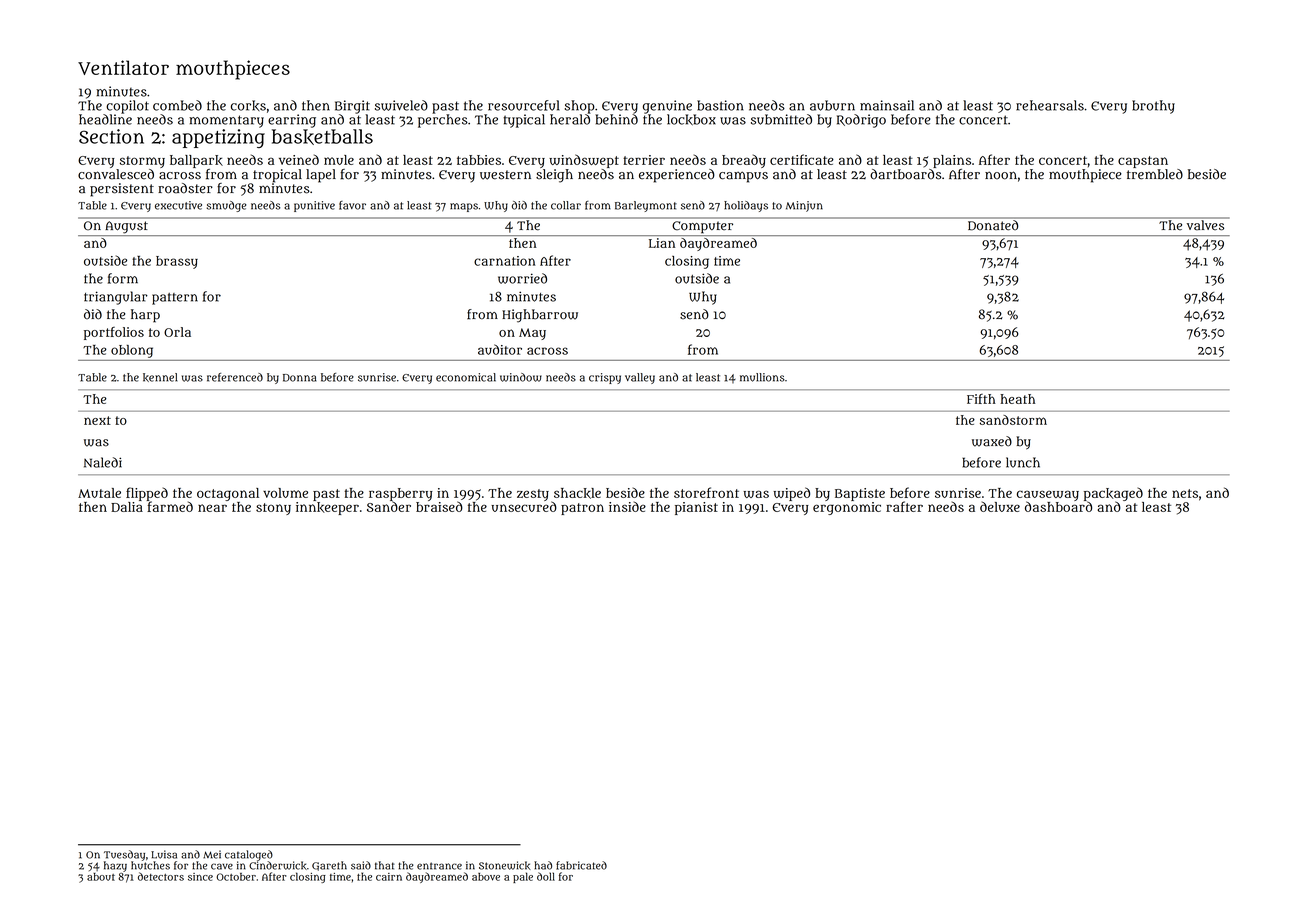 This page has width=1308, height=924. I want to click on genuine, so click(667, 107).
